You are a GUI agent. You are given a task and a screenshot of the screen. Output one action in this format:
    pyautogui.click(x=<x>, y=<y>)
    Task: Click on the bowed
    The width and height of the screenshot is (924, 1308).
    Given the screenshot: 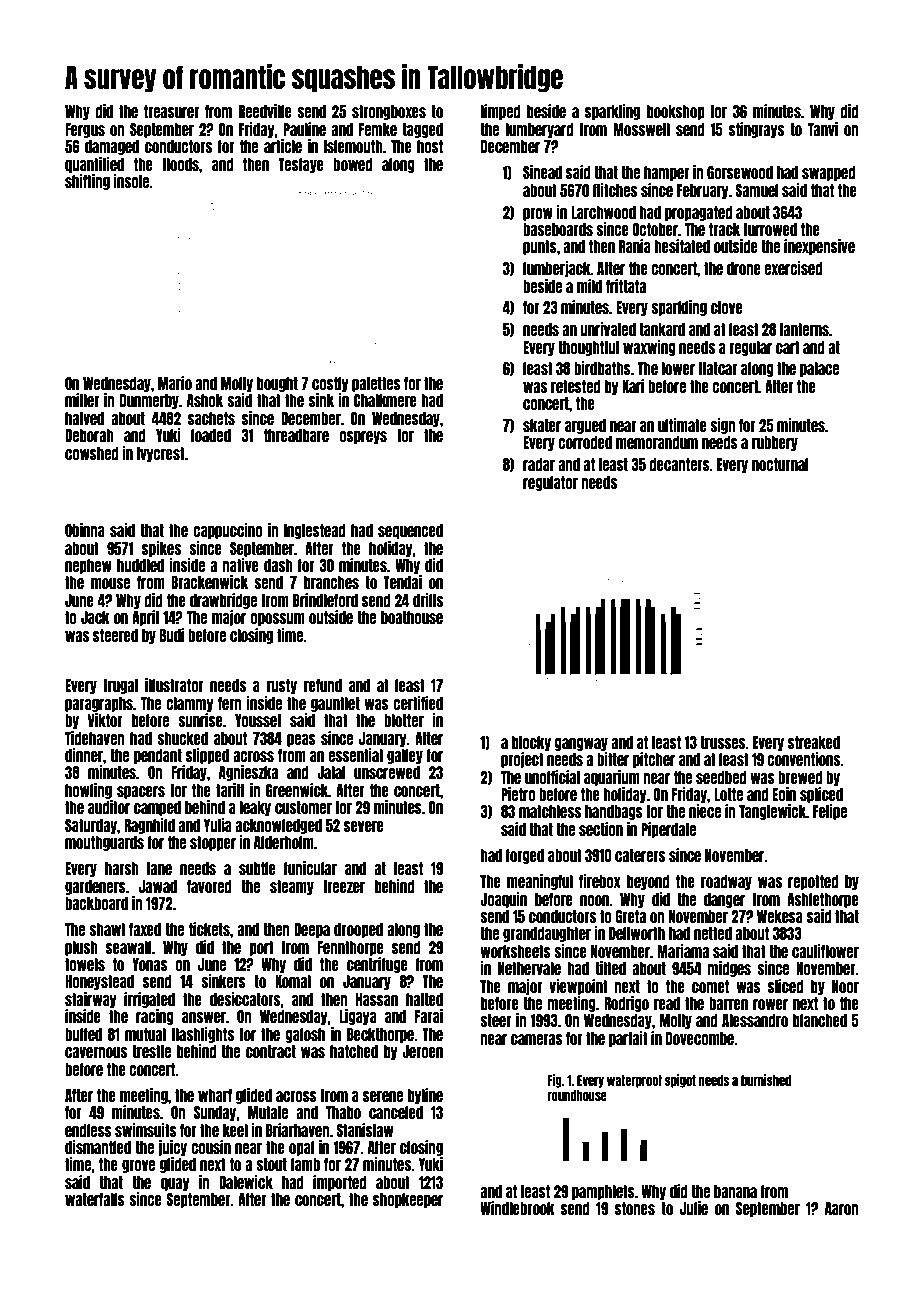 What is the action you would take?
    pyautogui.click(x=353, y=164)
